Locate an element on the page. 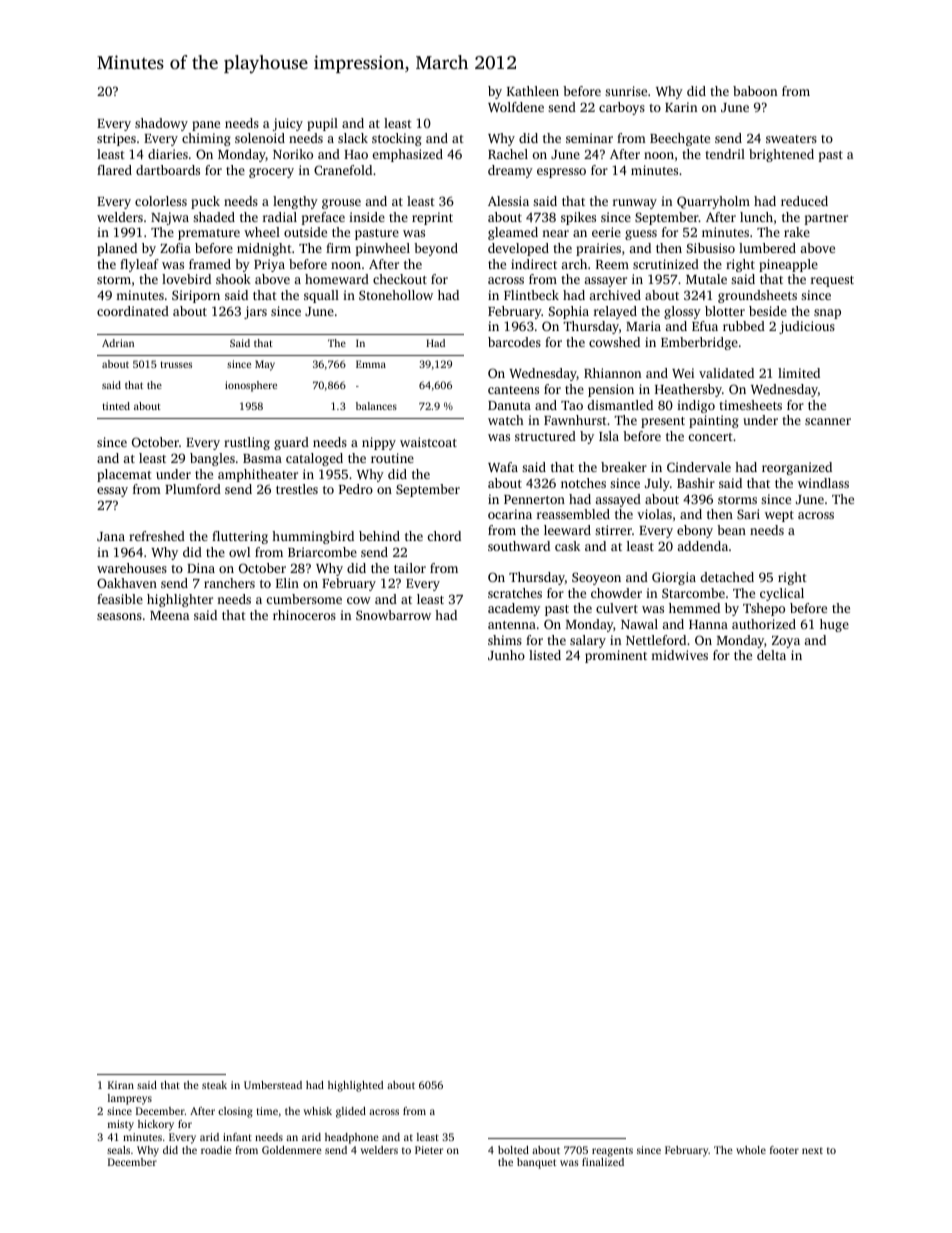 The image size is (952, 1233). Zoya is located at coordinates (786, 642).
